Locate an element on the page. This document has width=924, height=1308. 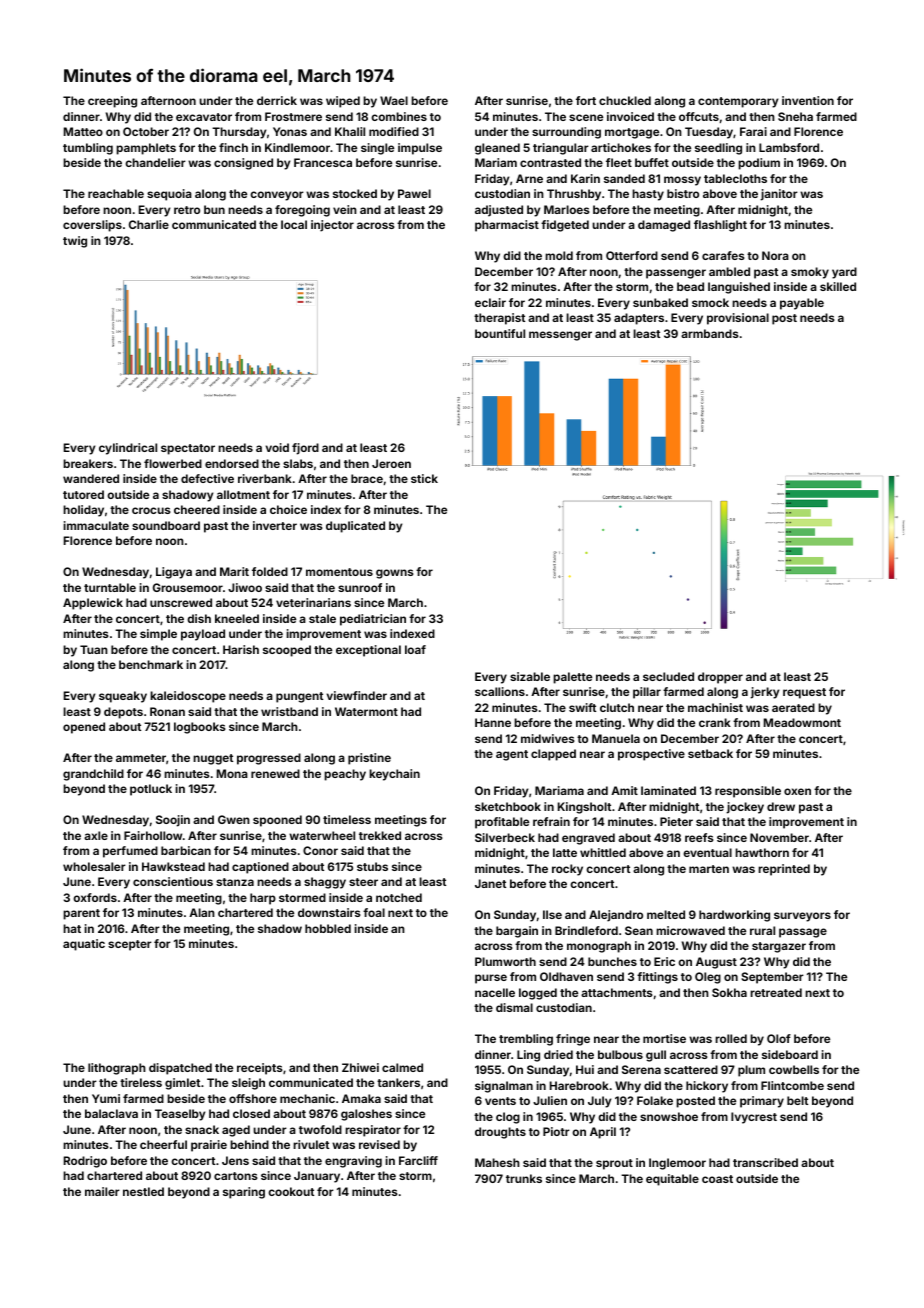
latte is located at coordinates (565, 852).
